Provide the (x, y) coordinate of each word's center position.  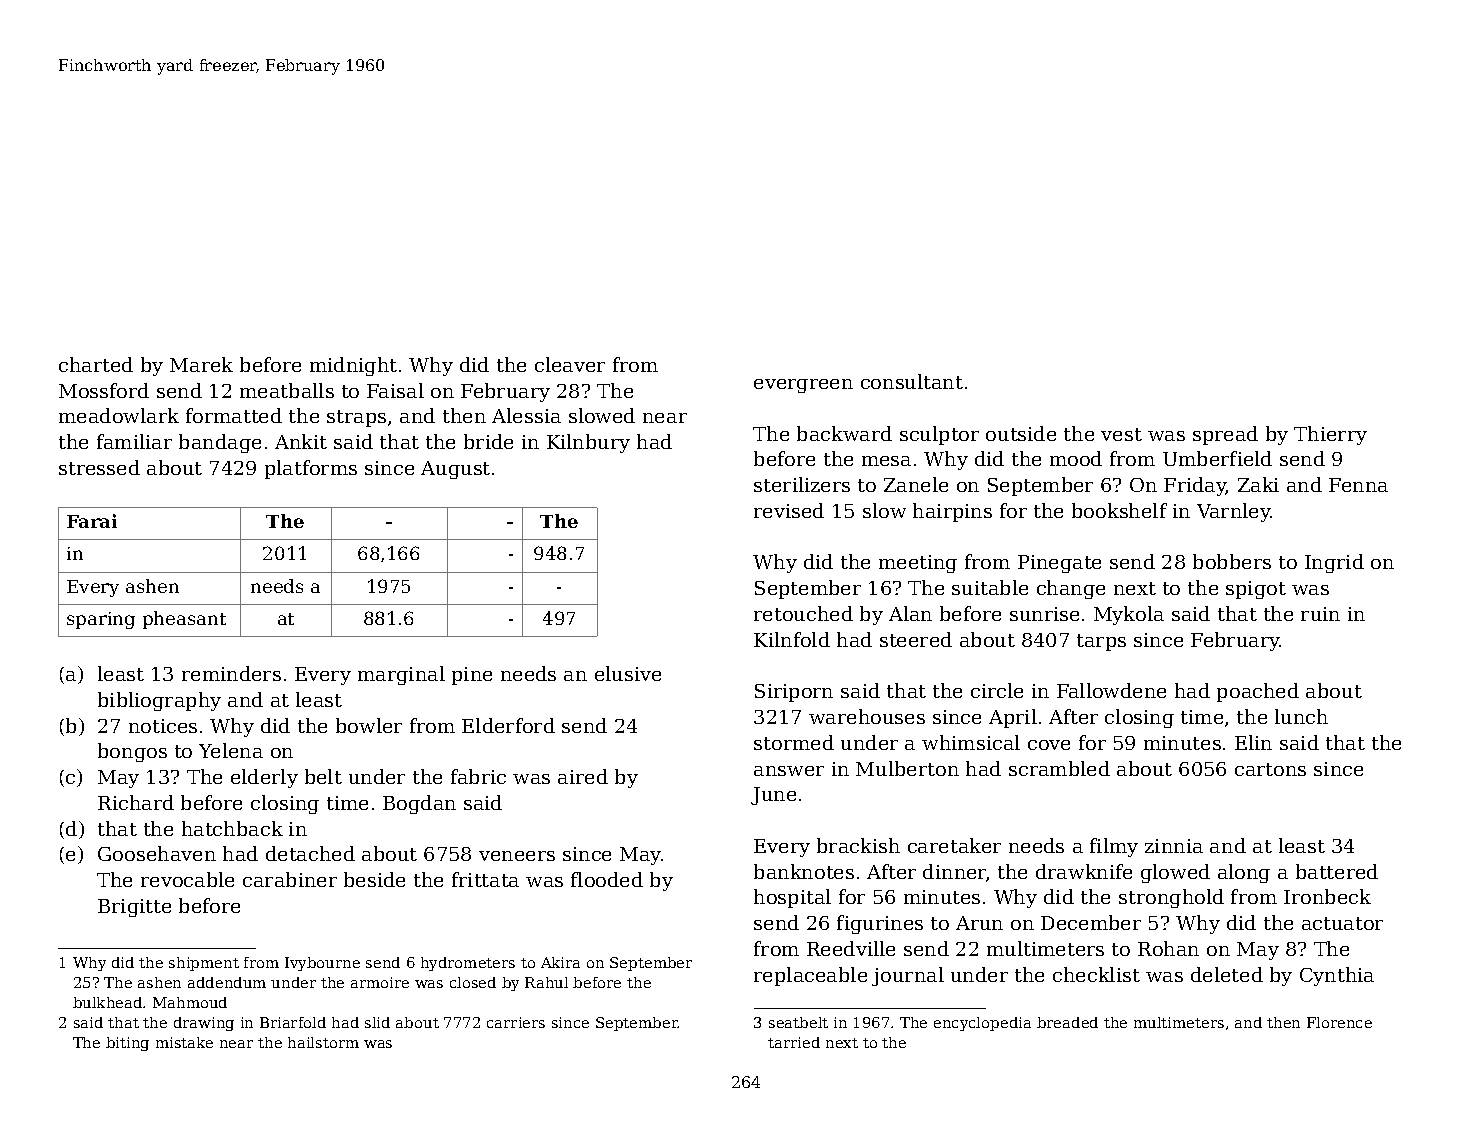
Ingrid (1334, 563)
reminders (231, 673)
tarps (1101, 642)
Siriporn (794, 693)
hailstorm (323, 1042)
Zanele (916, 484)
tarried (794, 1042)
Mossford (104, 390)
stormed (794, 742)
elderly (264, 778)
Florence (1339, 1022)
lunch (1301, 716)
